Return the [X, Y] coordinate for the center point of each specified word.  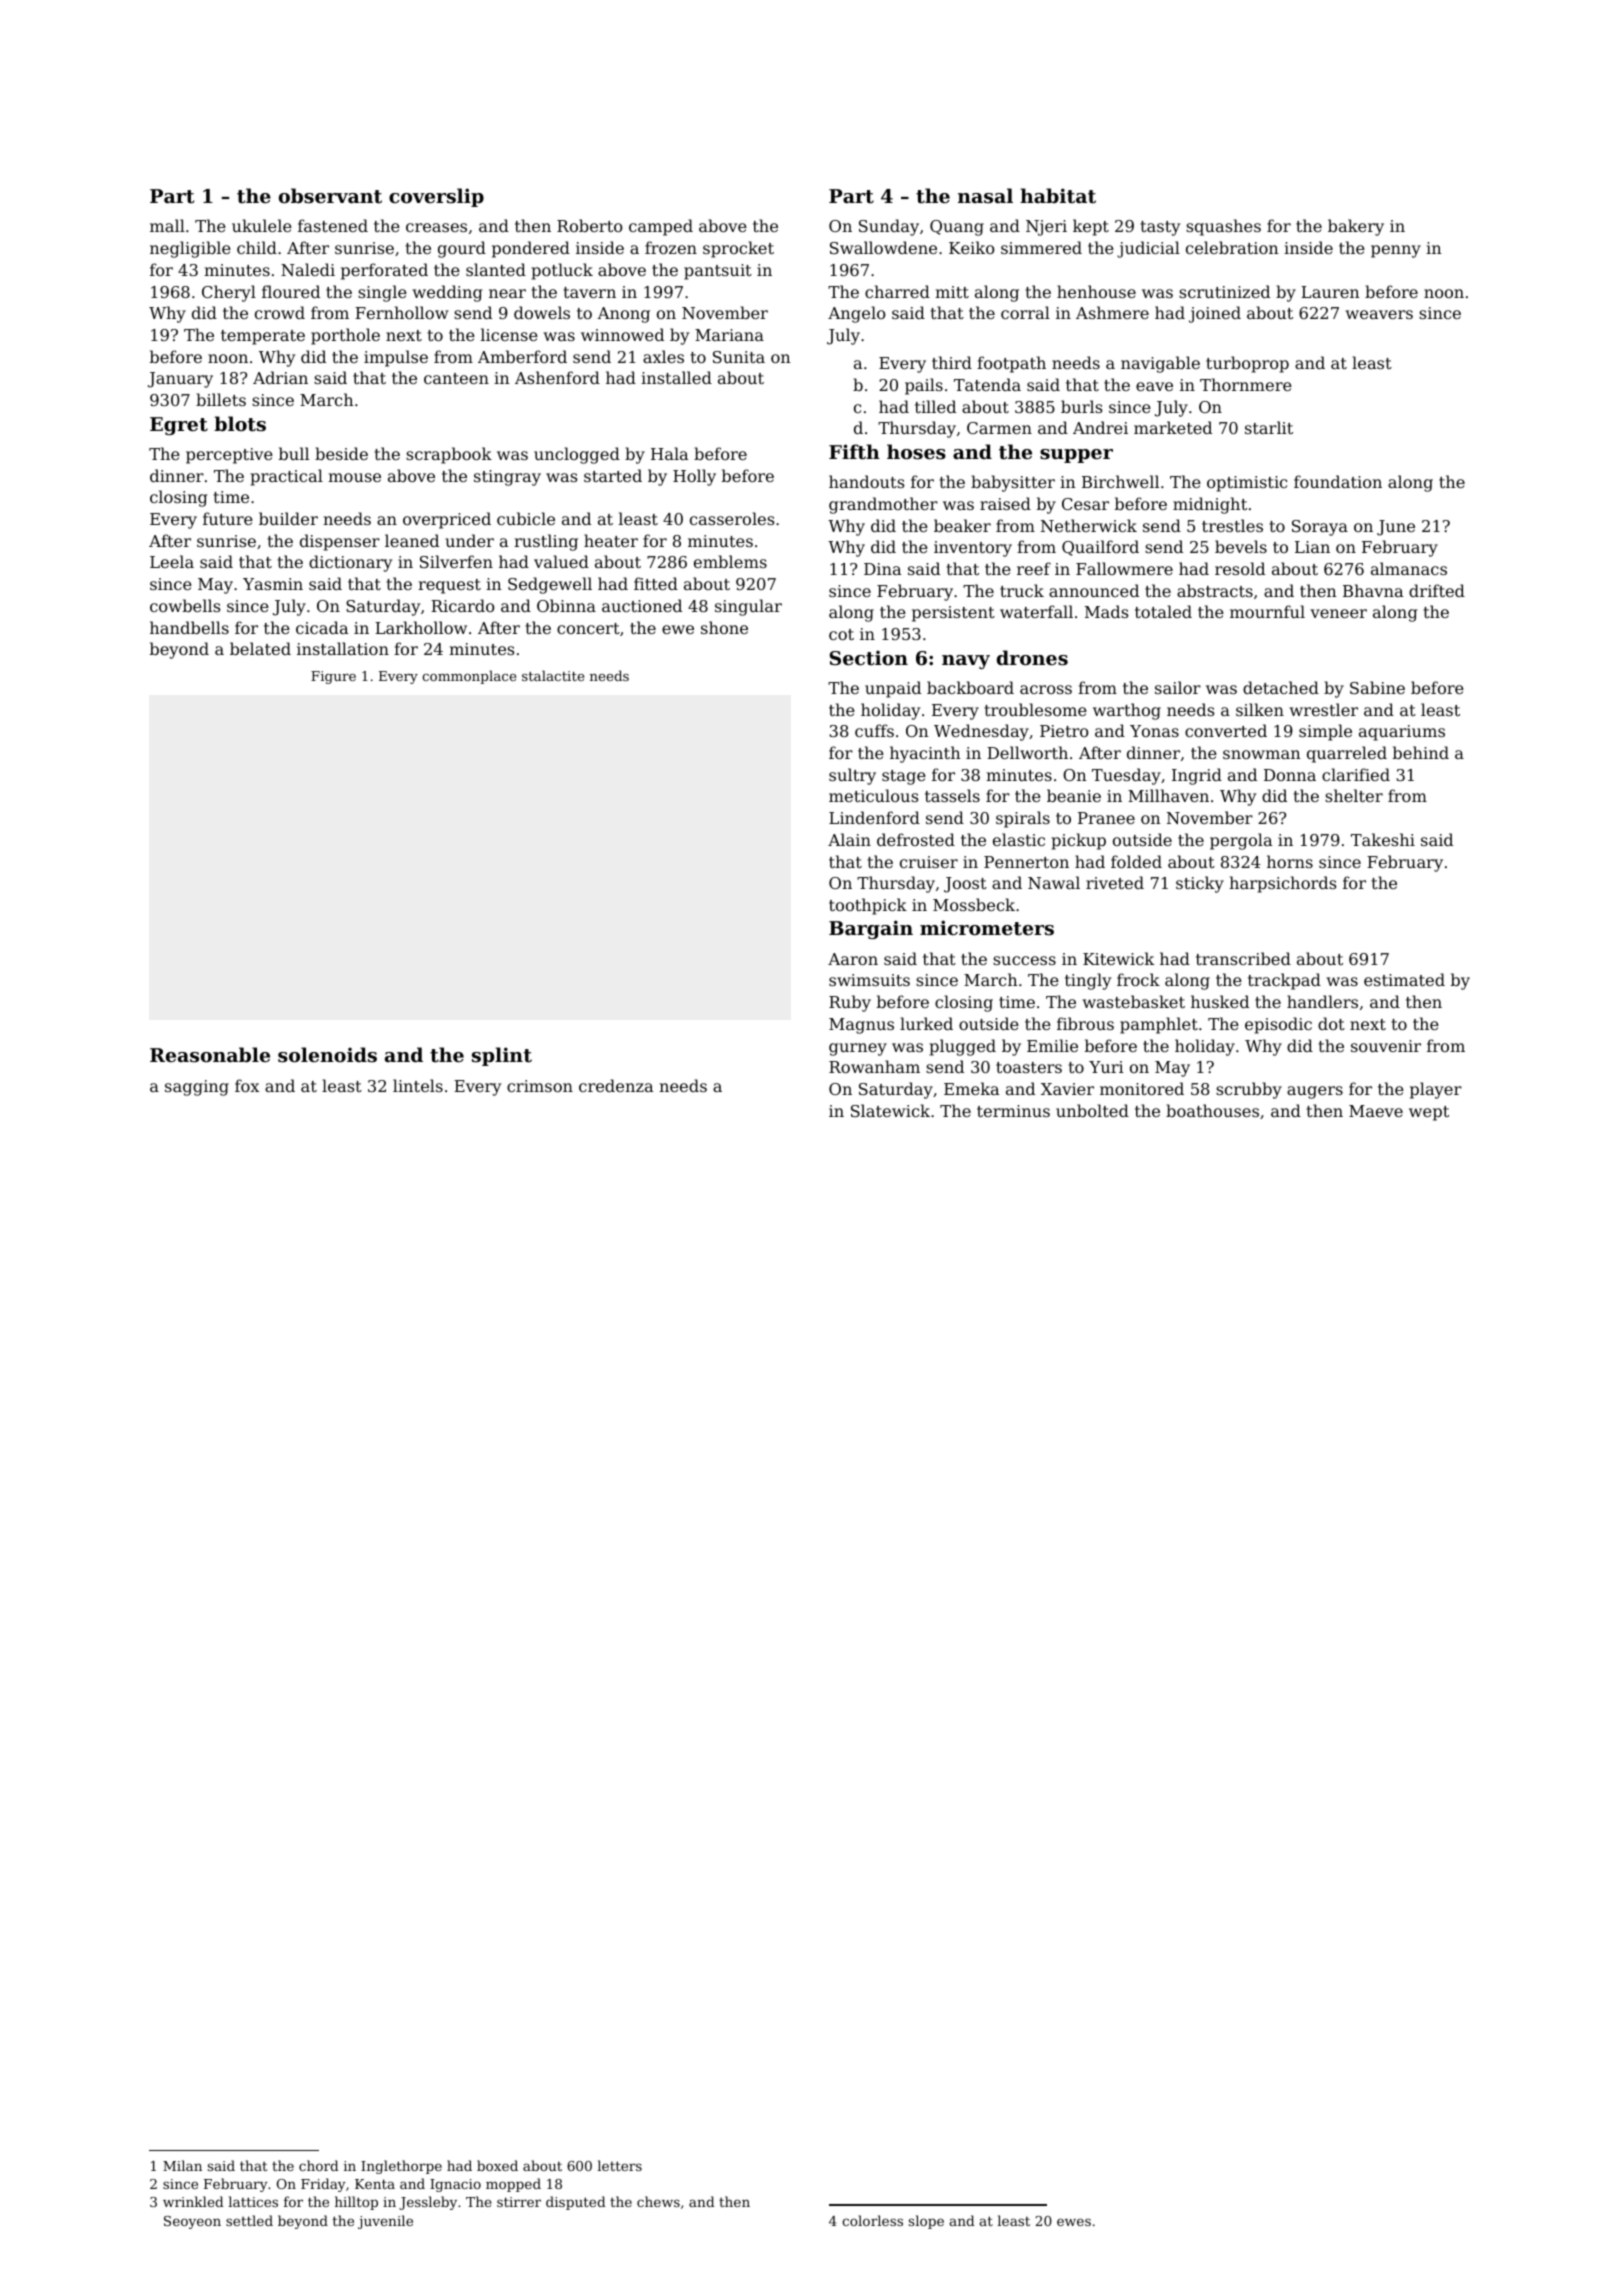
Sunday [889, 227]
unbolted [1092, 1110]
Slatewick [890, 1110]
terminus [1013, 1111]
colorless [872, 2220]
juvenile [385, 2222]
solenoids [327, 1055]
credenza [616, 1085]
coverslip [436, 197]
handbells [189, 627]
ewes [1074, 2222]
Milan [182, 2165]
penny [1396, 251]
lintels [418, 1085]
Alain [849, 839]
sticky [1200, 884]
